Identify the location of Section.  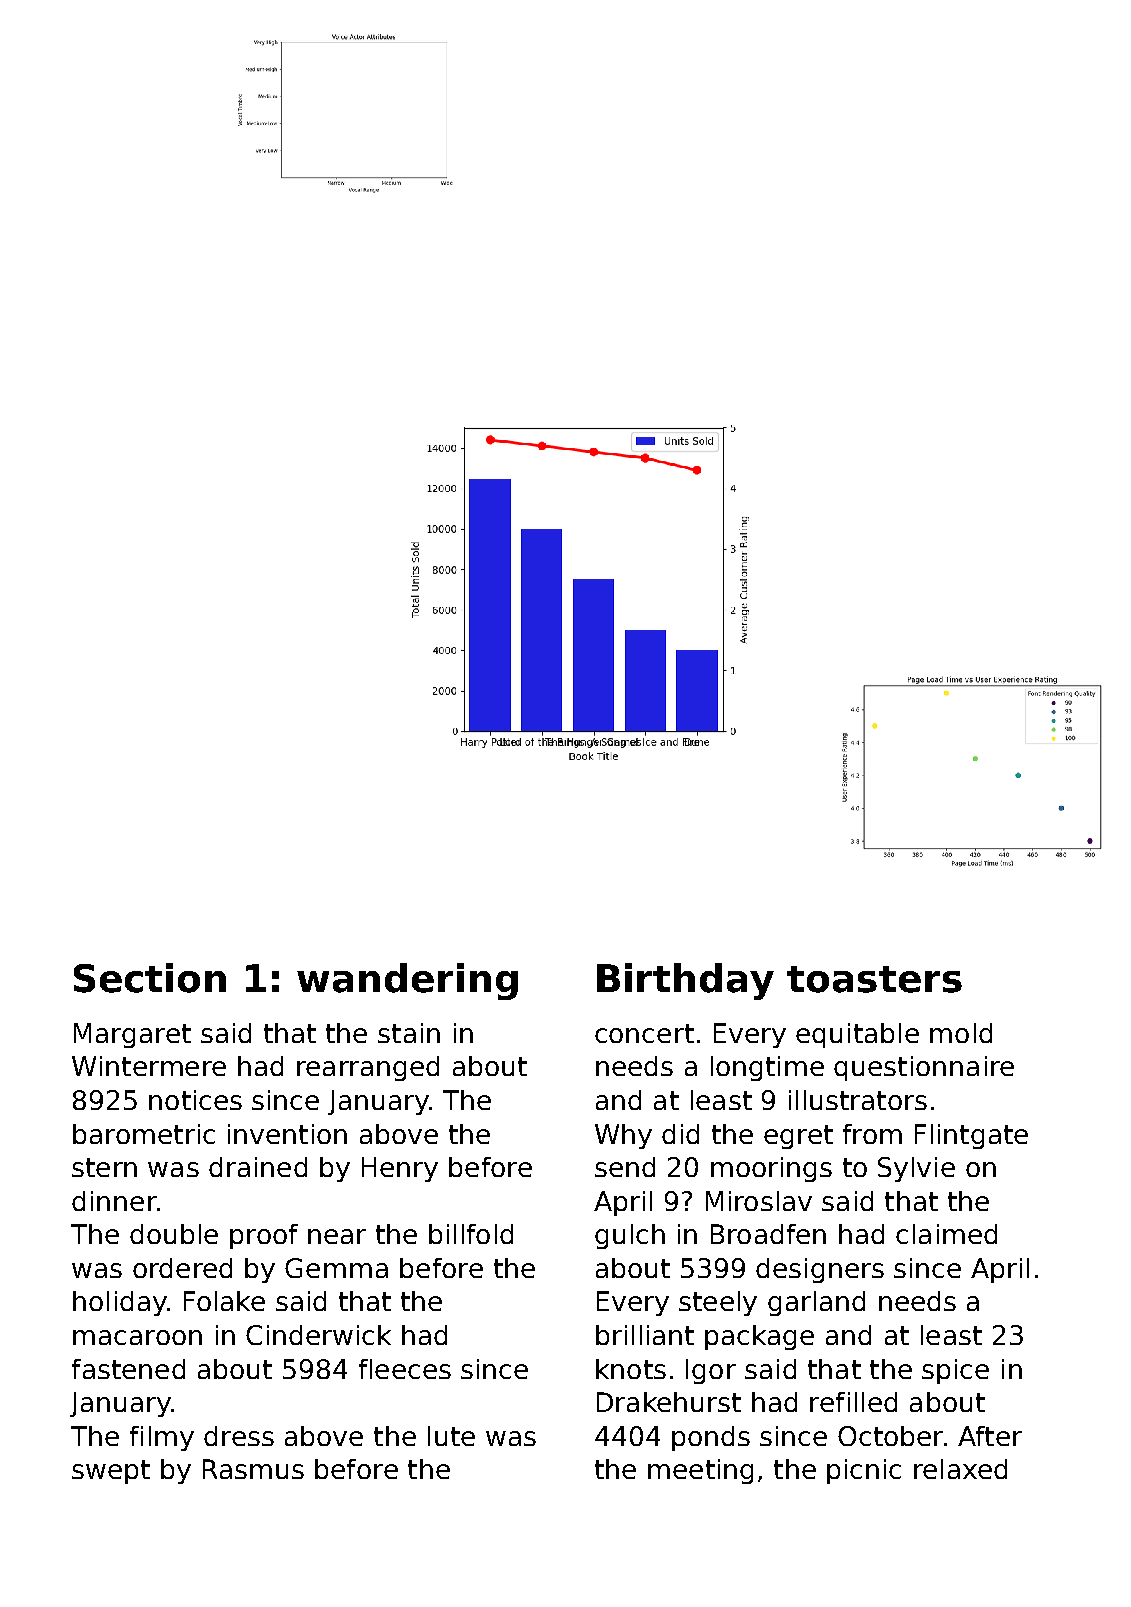
(150, 978).
